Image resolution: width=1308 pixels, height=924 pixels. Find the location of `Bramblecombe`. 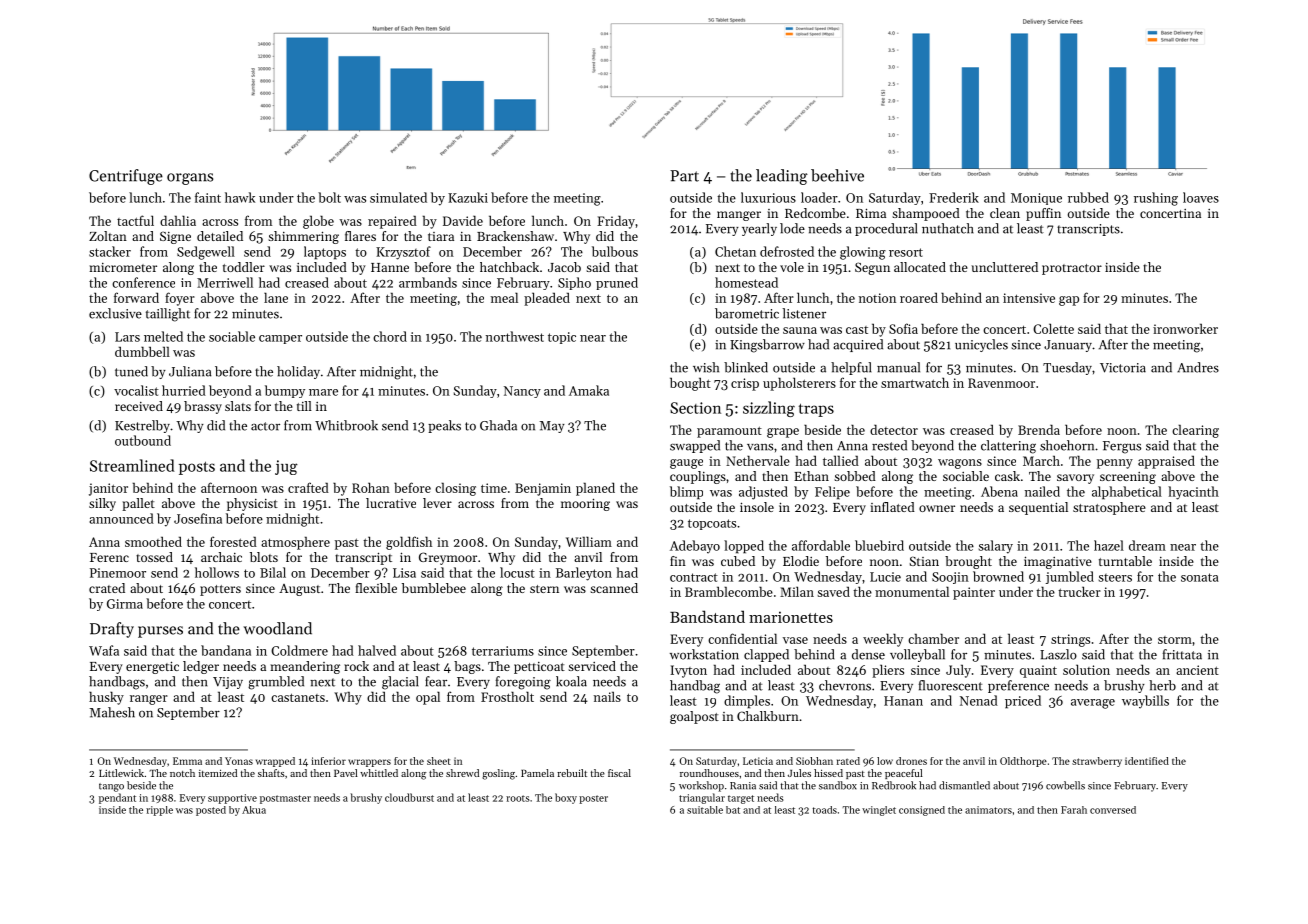

Bramblecombe is located at coordinates (729, 591).
